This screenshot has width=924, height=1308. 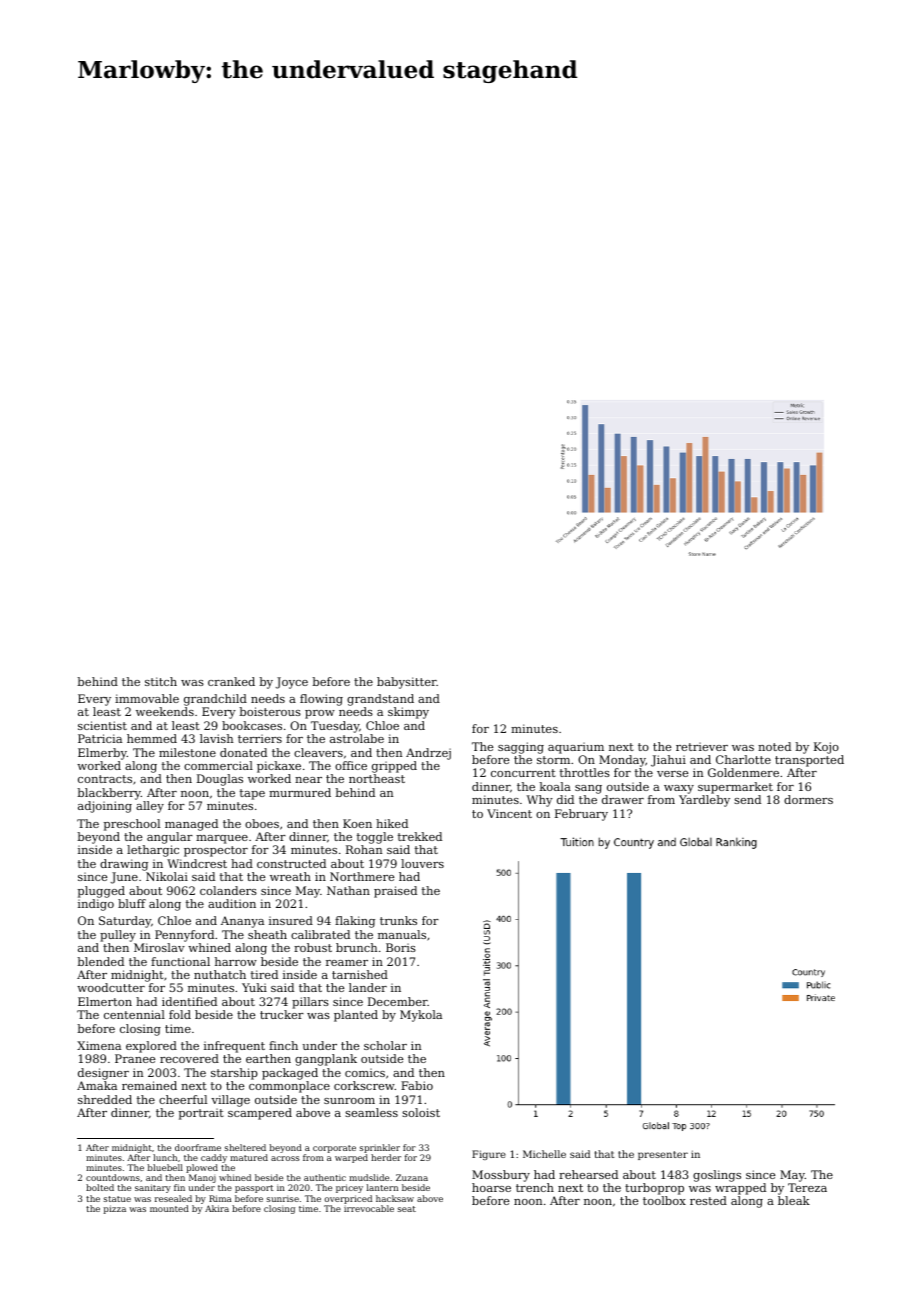 What do you see at coordinates (292, 683) in the screenshot?
I see `Joyce` at bounding box center [292, 683].
